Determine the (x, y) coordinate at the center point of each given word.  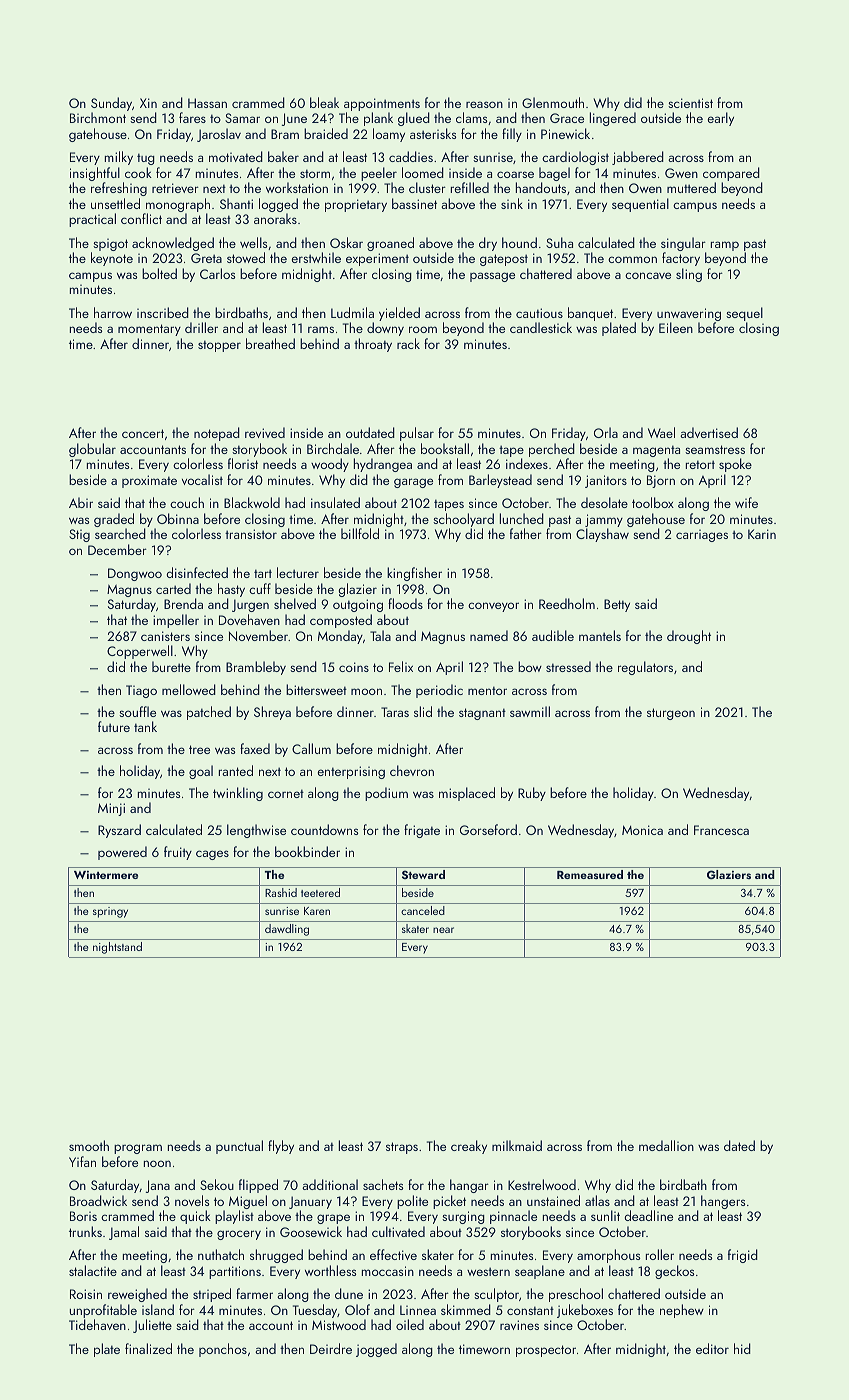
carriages (702, 535)
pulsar (417, 434)
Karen (317, 911)
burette (171, 666)
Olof (357, 1309)
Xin (148, 103)
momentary (149, 330)
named (489, 635)
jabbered (638, 158)
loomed (423, 172)
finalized (148, 1348)
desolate (604, 502)
